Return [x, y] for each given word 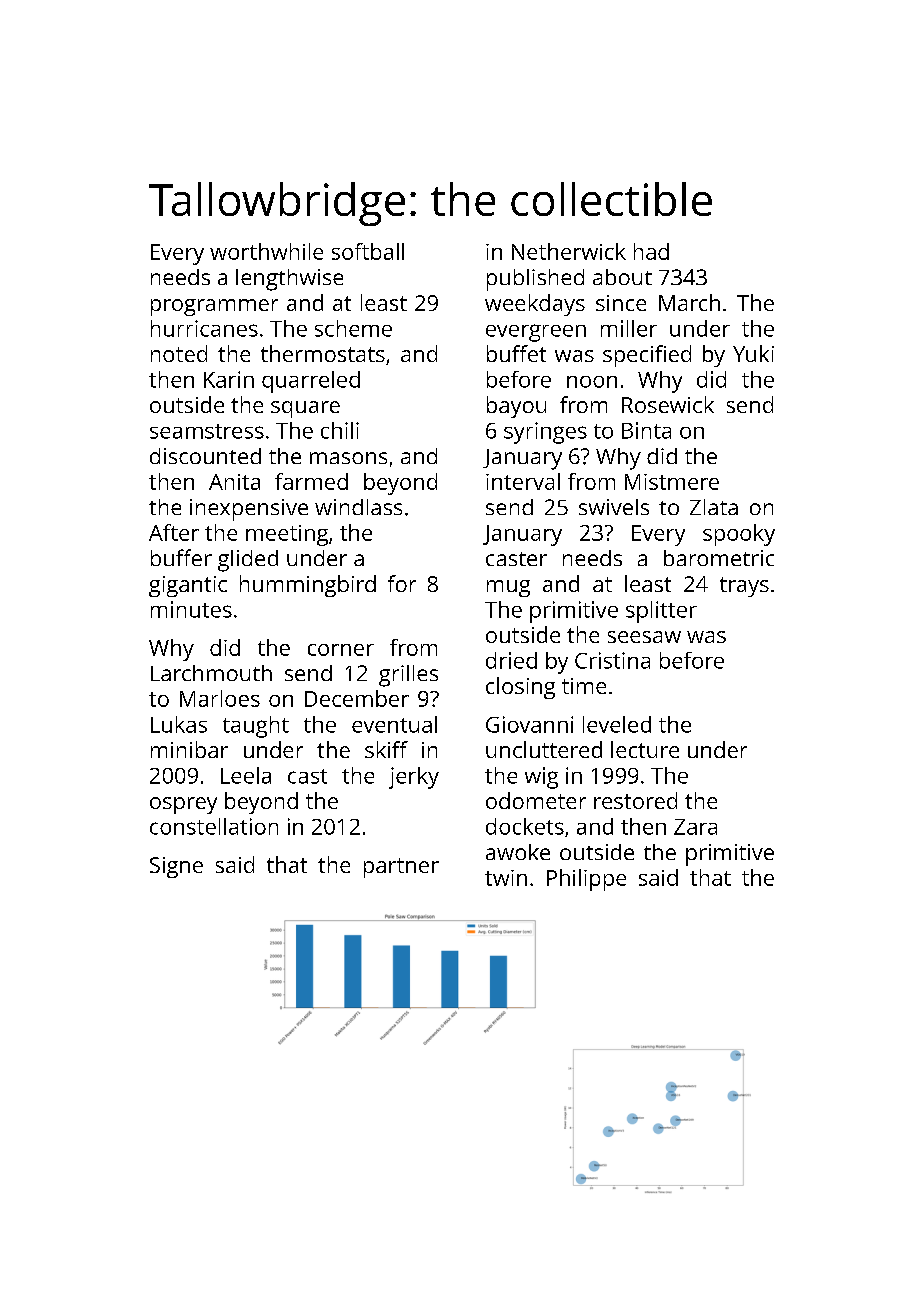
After [174, 532]
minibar [189, 749]
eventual [394, 724]
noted [179, 353]
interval [523, 481]
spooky [739, 535]
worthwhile [266, 251]
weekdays [535, 305]
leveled [617, 724]
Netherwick [569, 251]
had [651, 251]
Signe [176, 867]
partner [401, 868]
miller [629, 328]
